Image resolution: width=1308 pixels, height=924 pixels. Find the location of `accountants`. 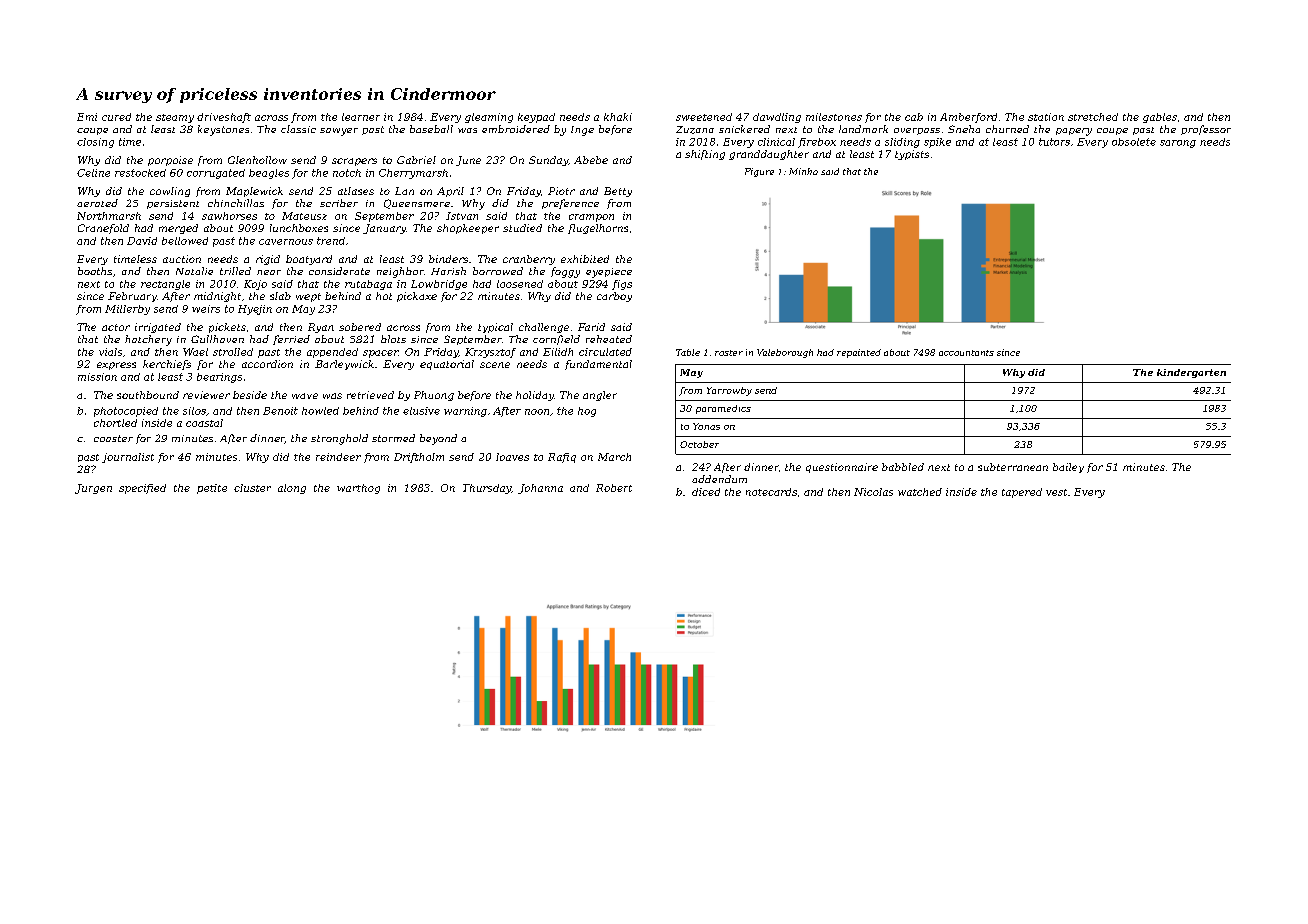

accountants is located at coordinates (966, 353).
